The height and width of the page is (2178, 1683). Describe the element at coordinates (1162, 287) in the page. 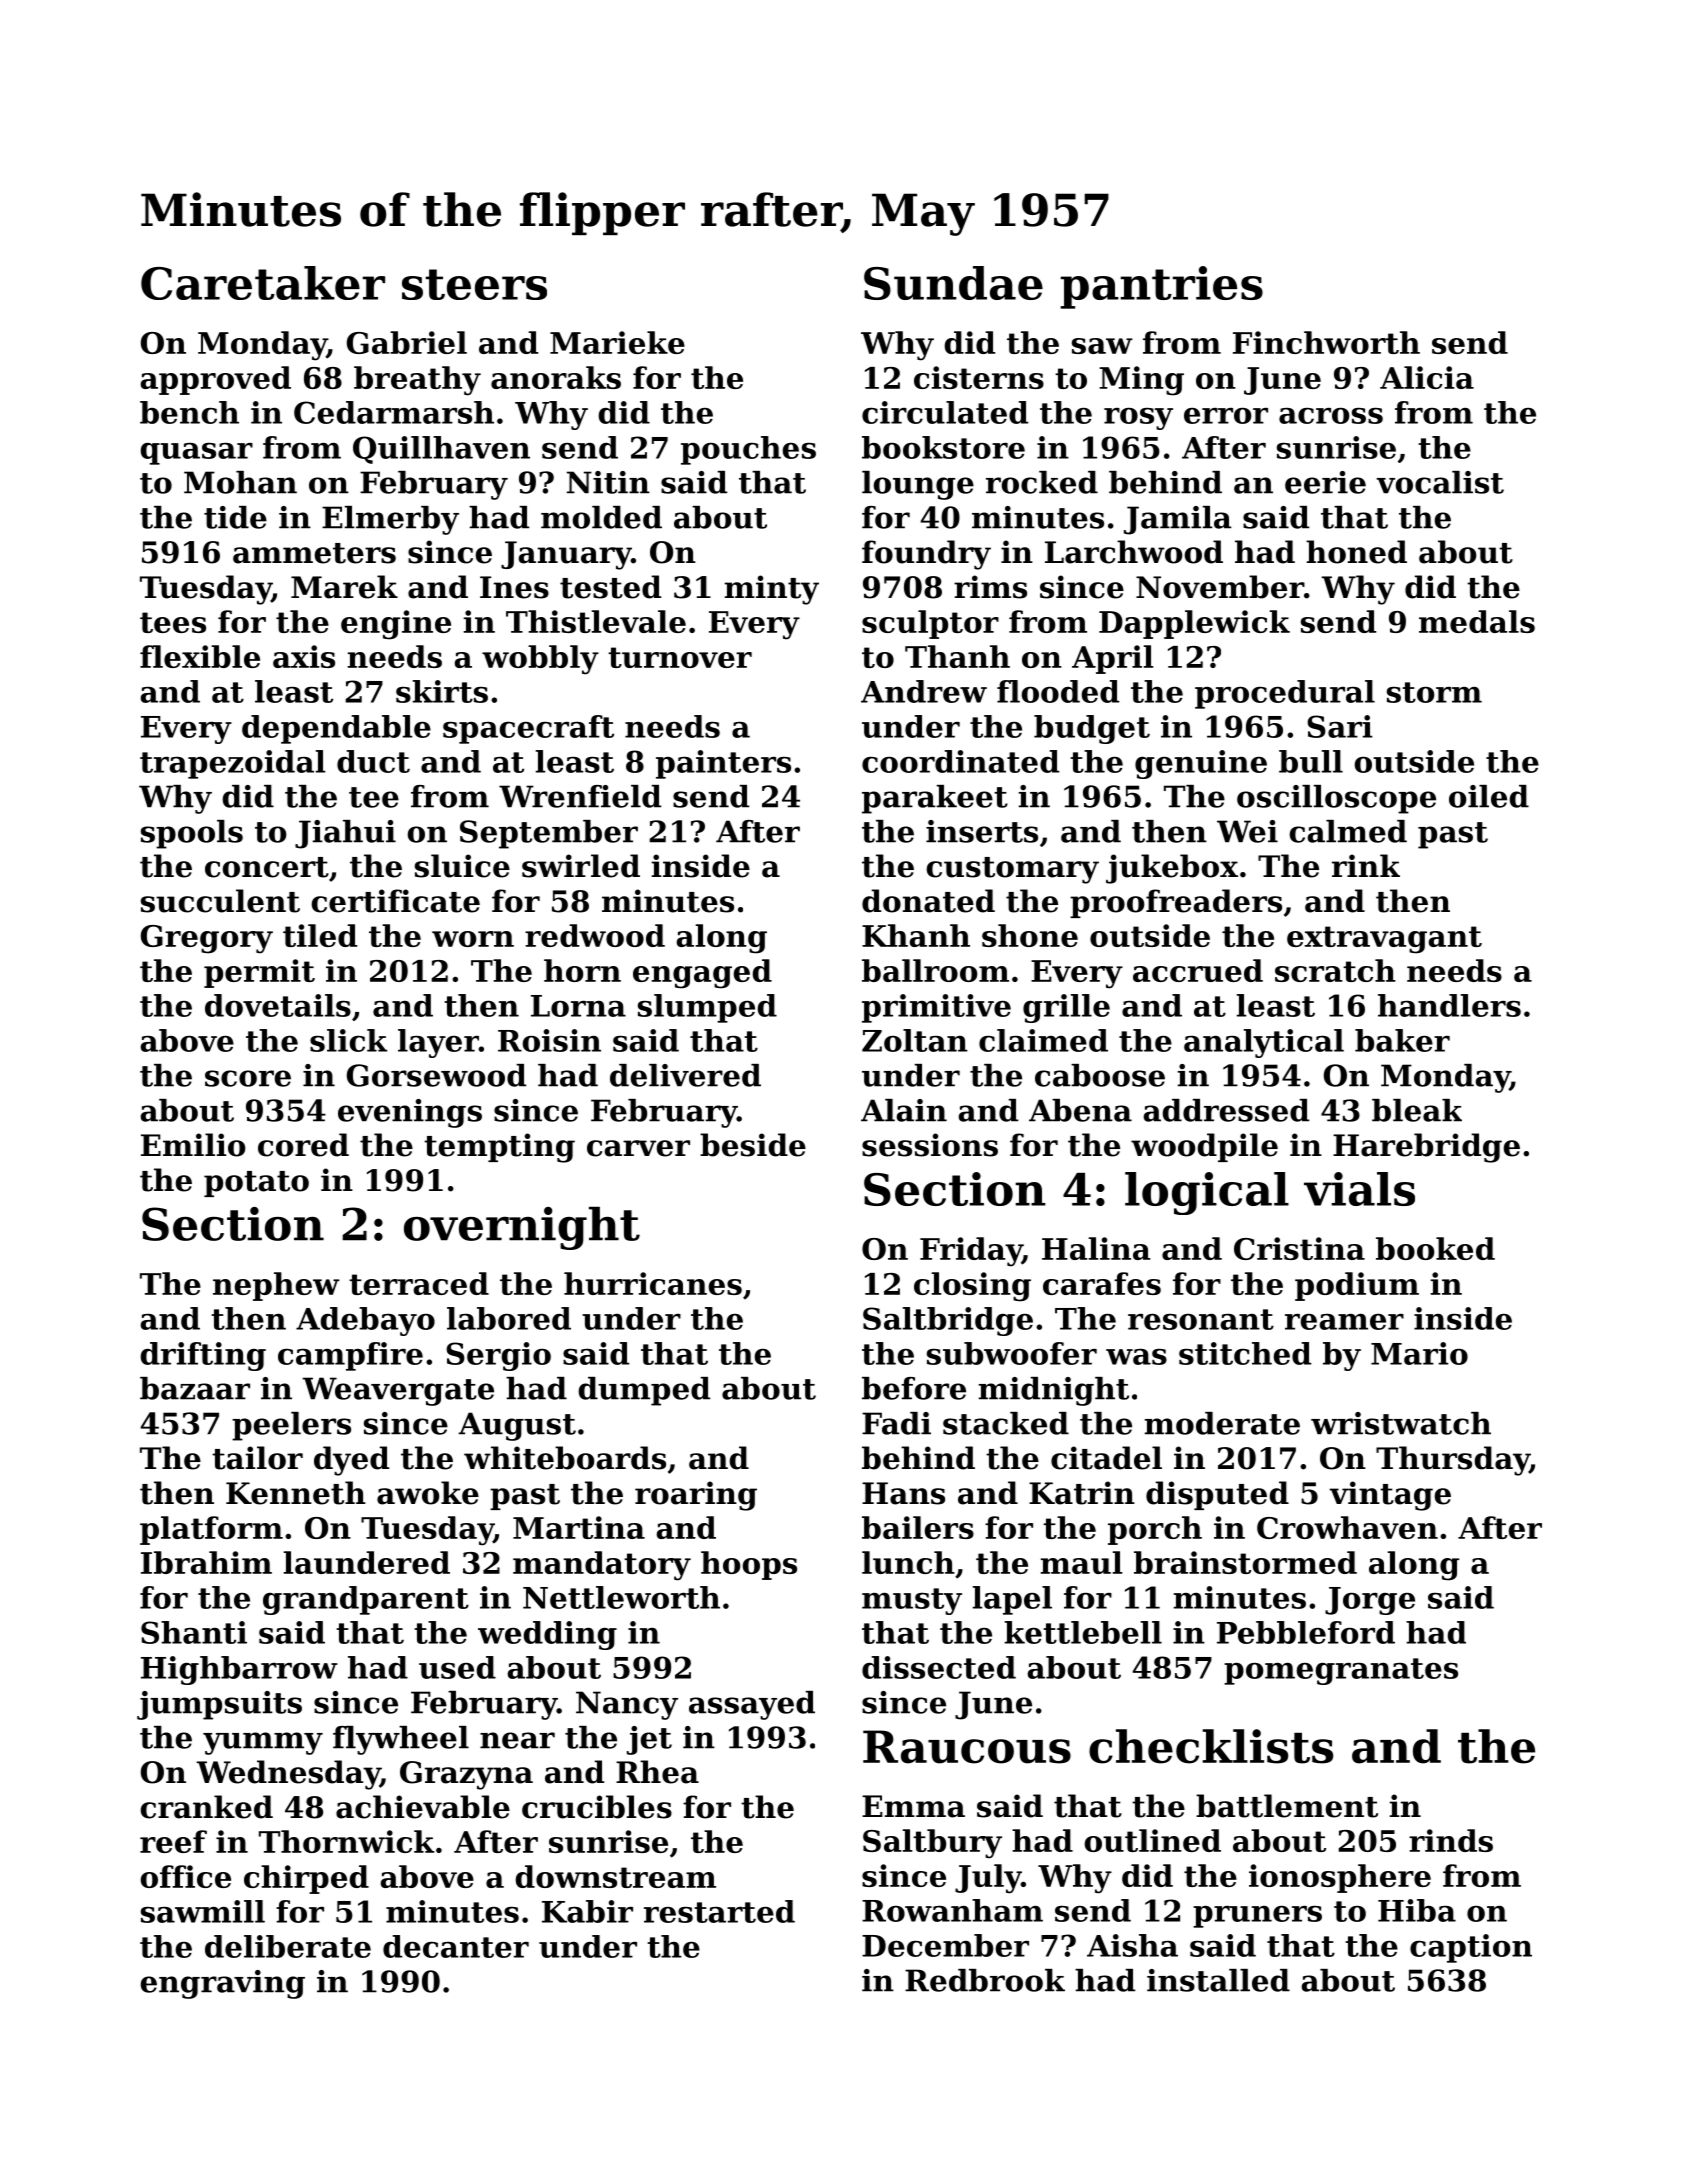

I see `pantries` at that location.
